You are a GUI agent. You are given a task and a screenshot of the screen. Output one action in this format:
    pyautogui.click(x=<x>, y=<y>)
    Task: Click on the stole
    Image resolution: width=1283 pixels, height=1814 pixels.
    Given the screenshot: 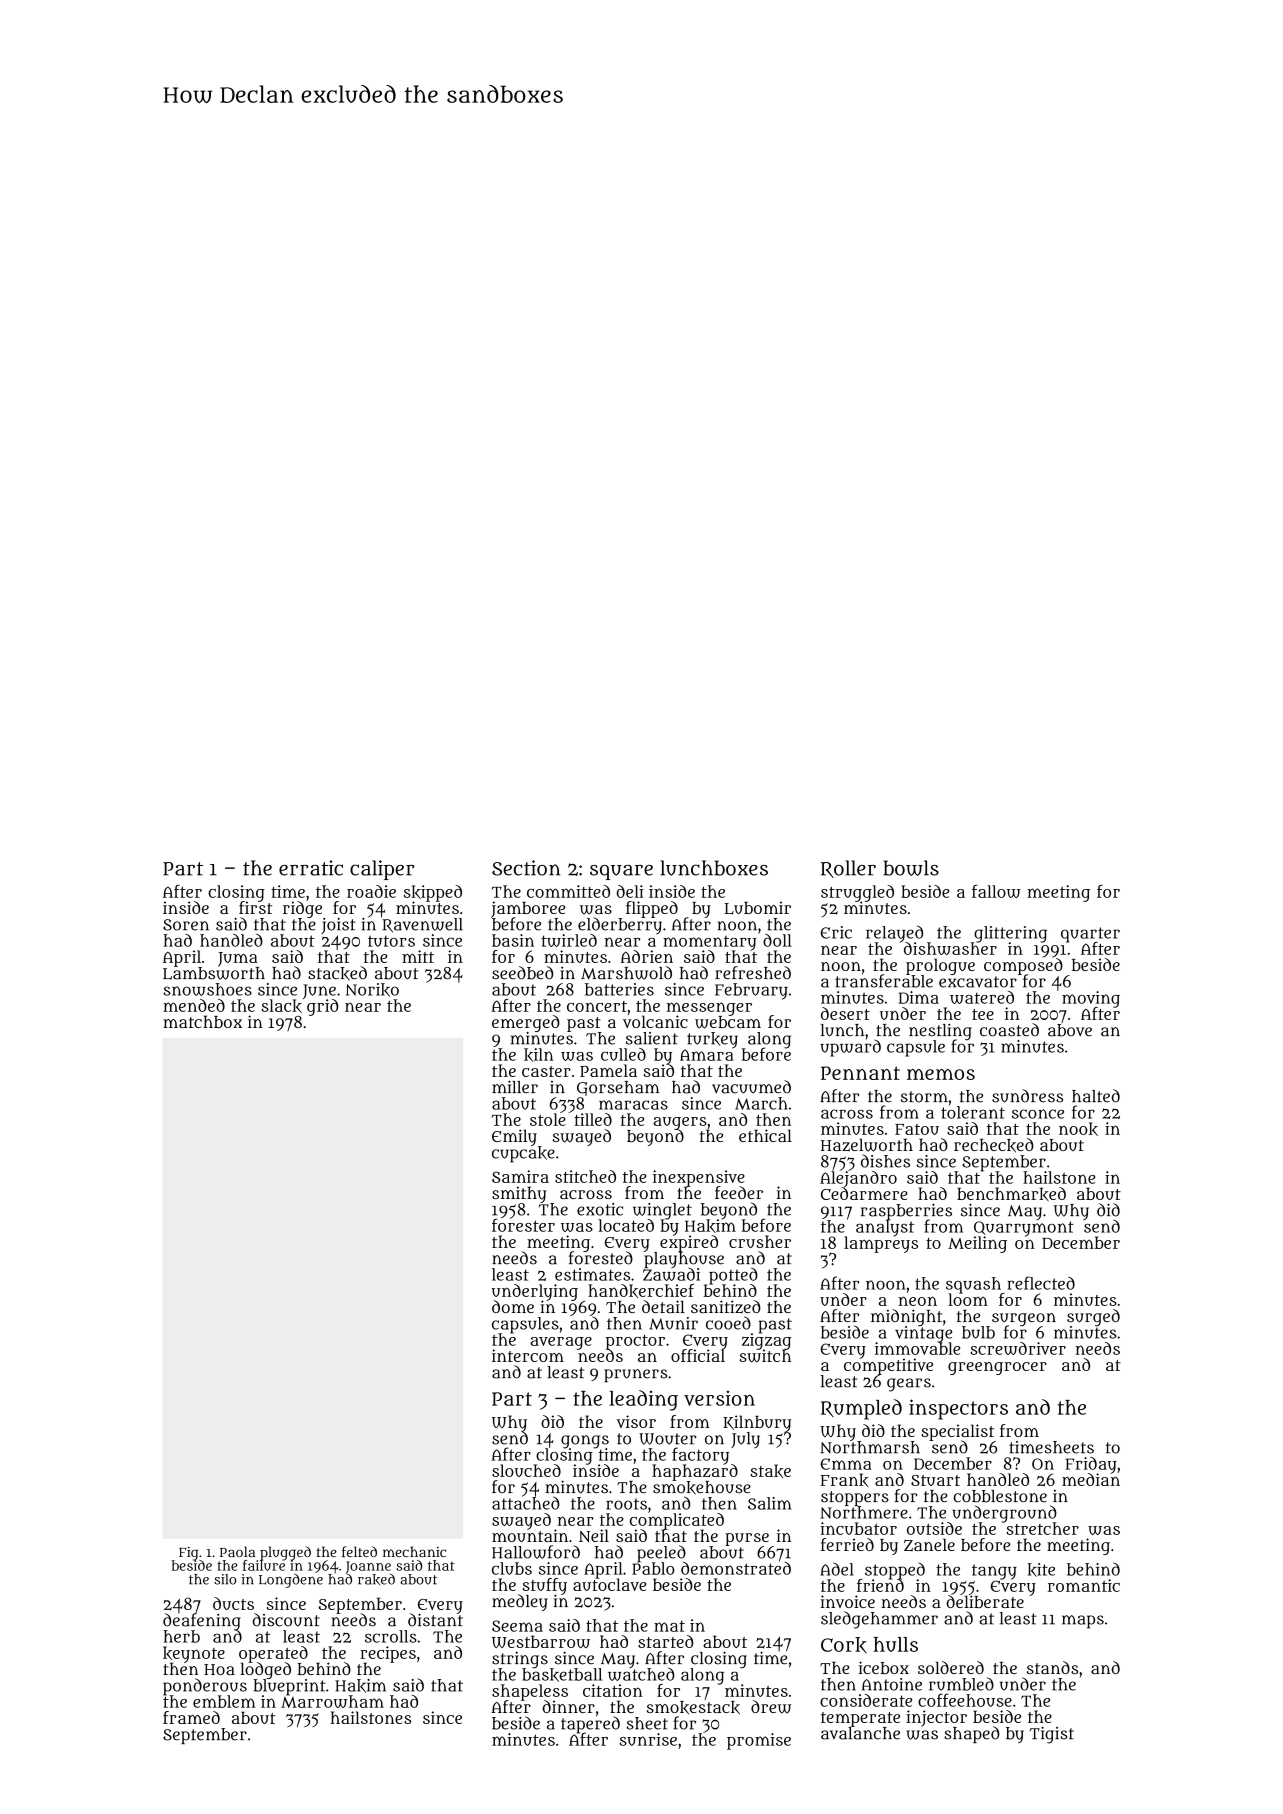 What is the action you would take?
    pyautogui.click(x=548, y=1119)
